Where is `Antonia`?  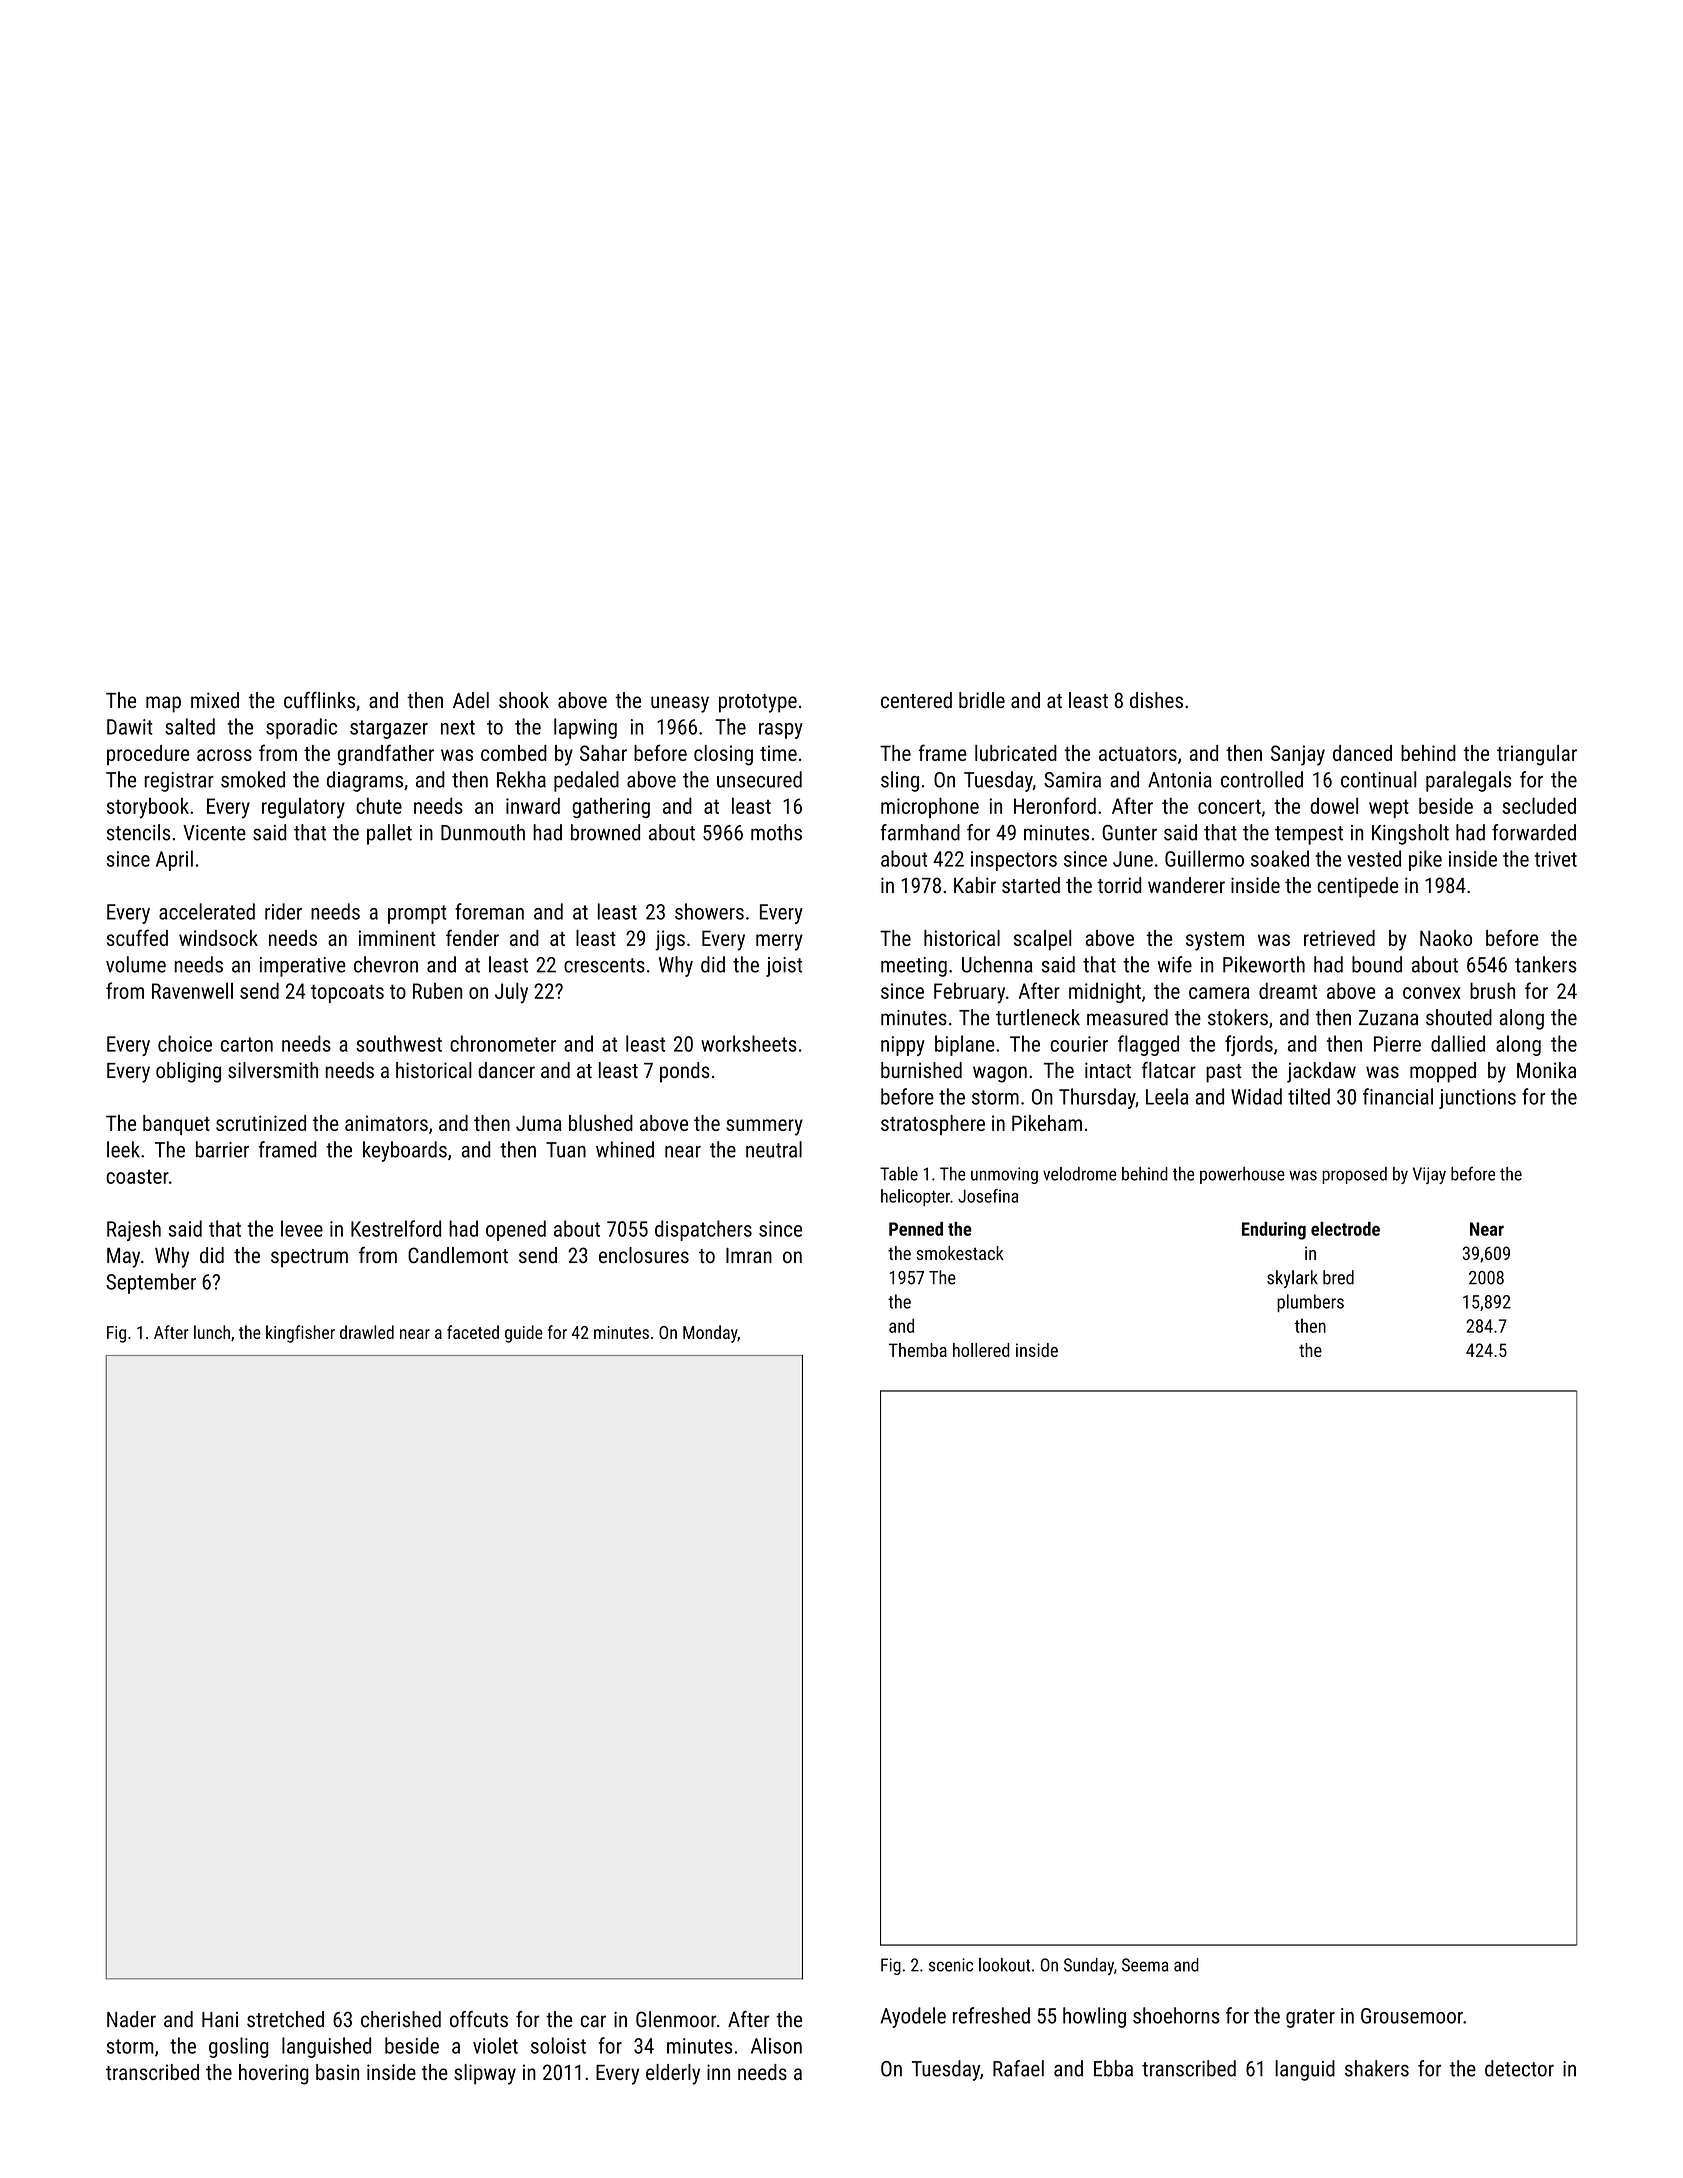 Antonia is located at coordinates (1180, 780).
